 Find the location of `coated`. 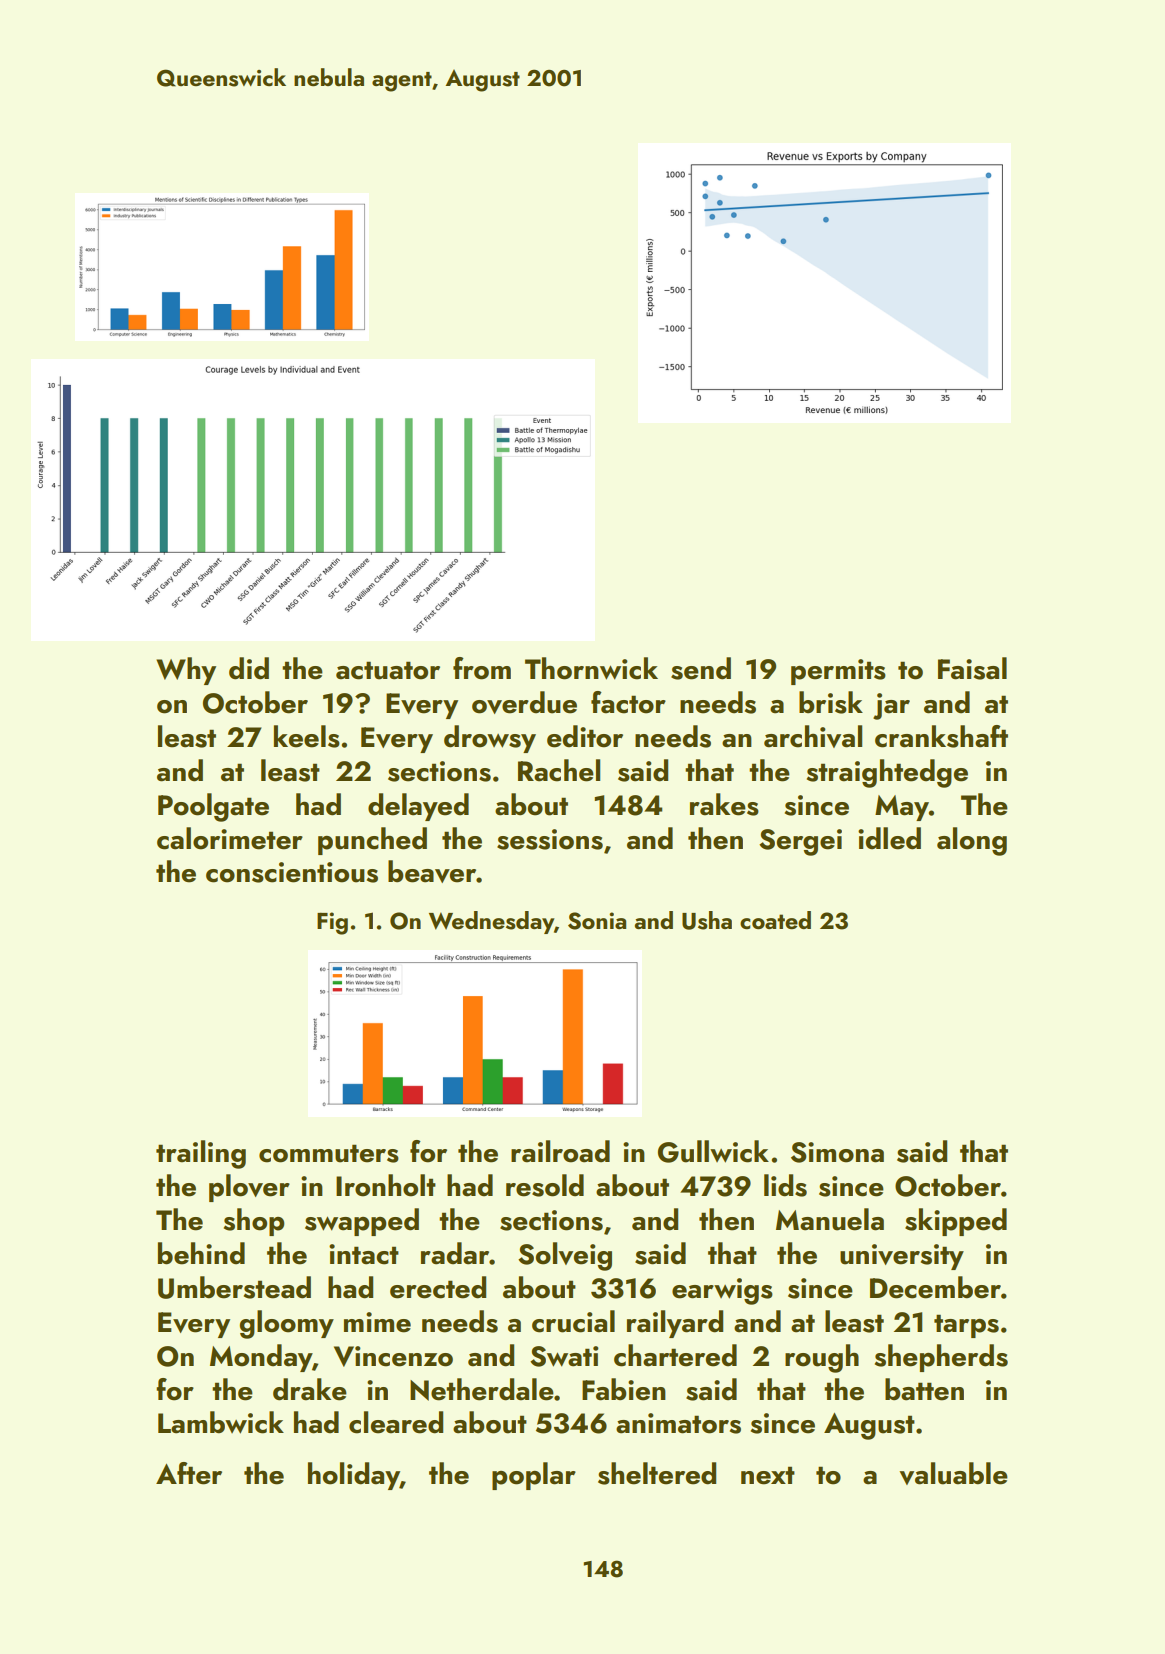

coated is located at coordinates (775, 920).
